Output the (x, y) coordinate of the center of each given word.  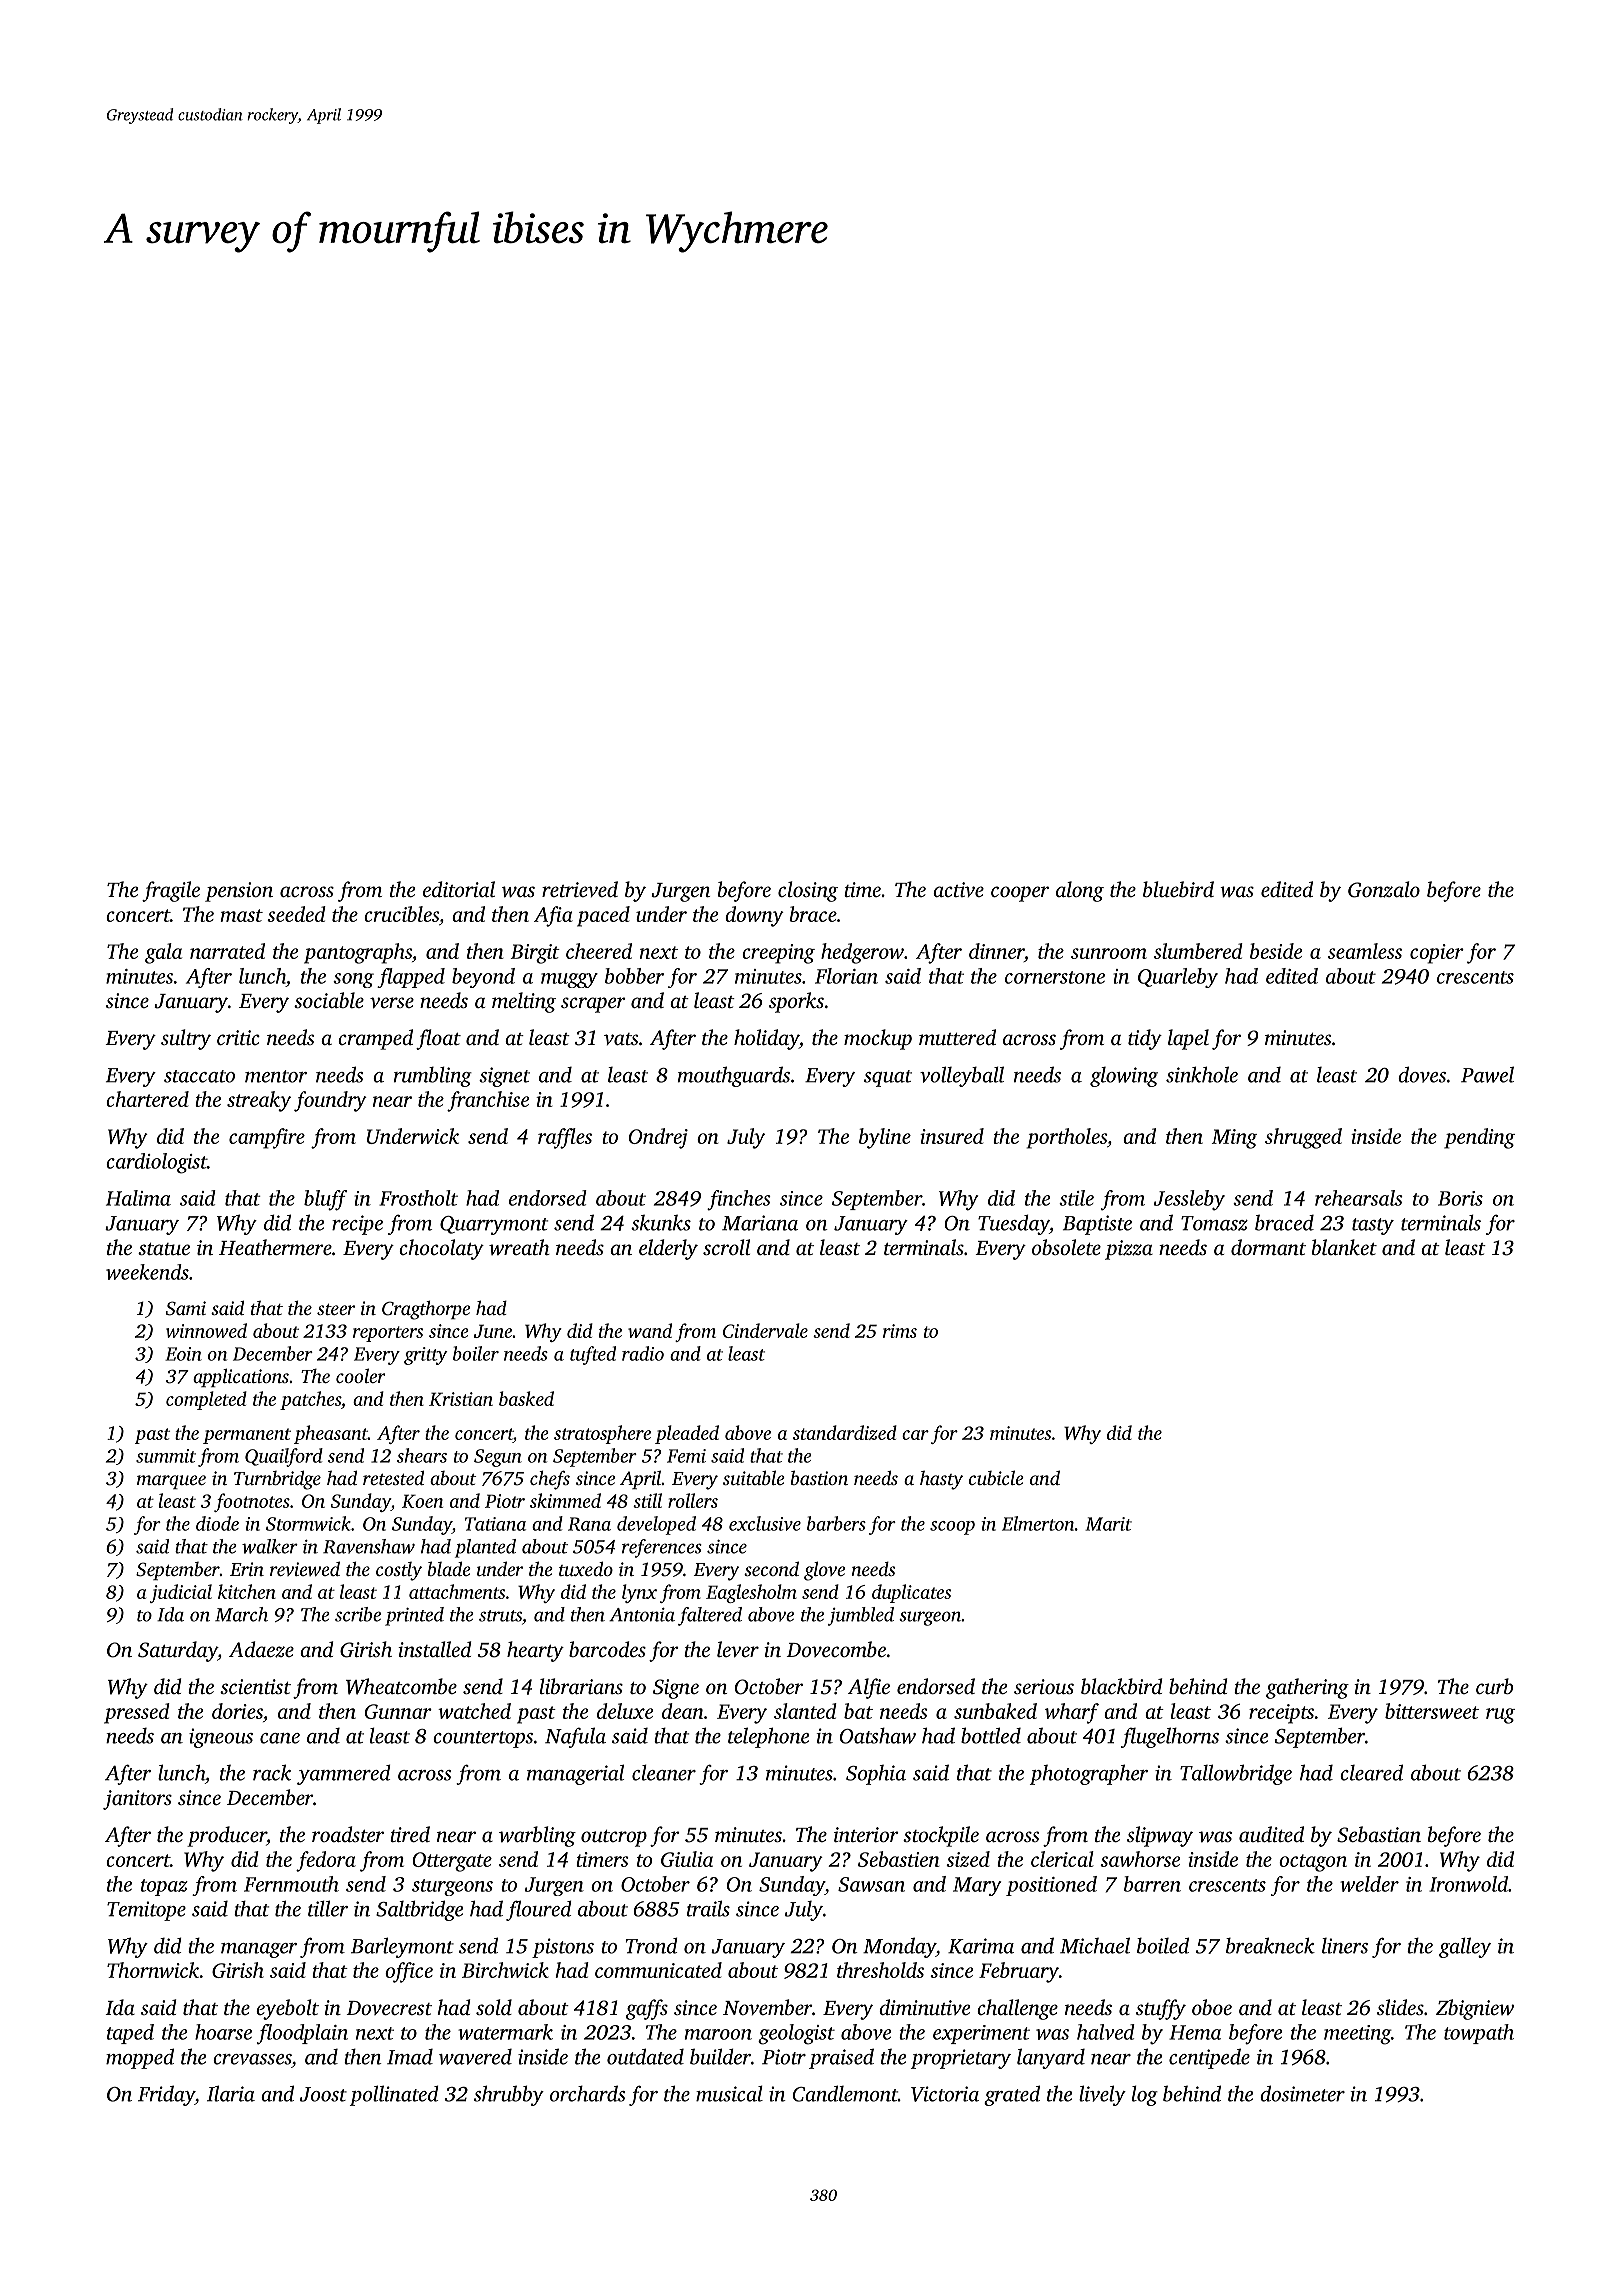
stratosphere (602, 1434)
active (958, 889)
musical (729, 2093)
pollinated (394, 2095)
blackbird (1121, 1686)
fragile (171, 891)
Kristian (461, 1399)
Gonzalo (1384, 889)
